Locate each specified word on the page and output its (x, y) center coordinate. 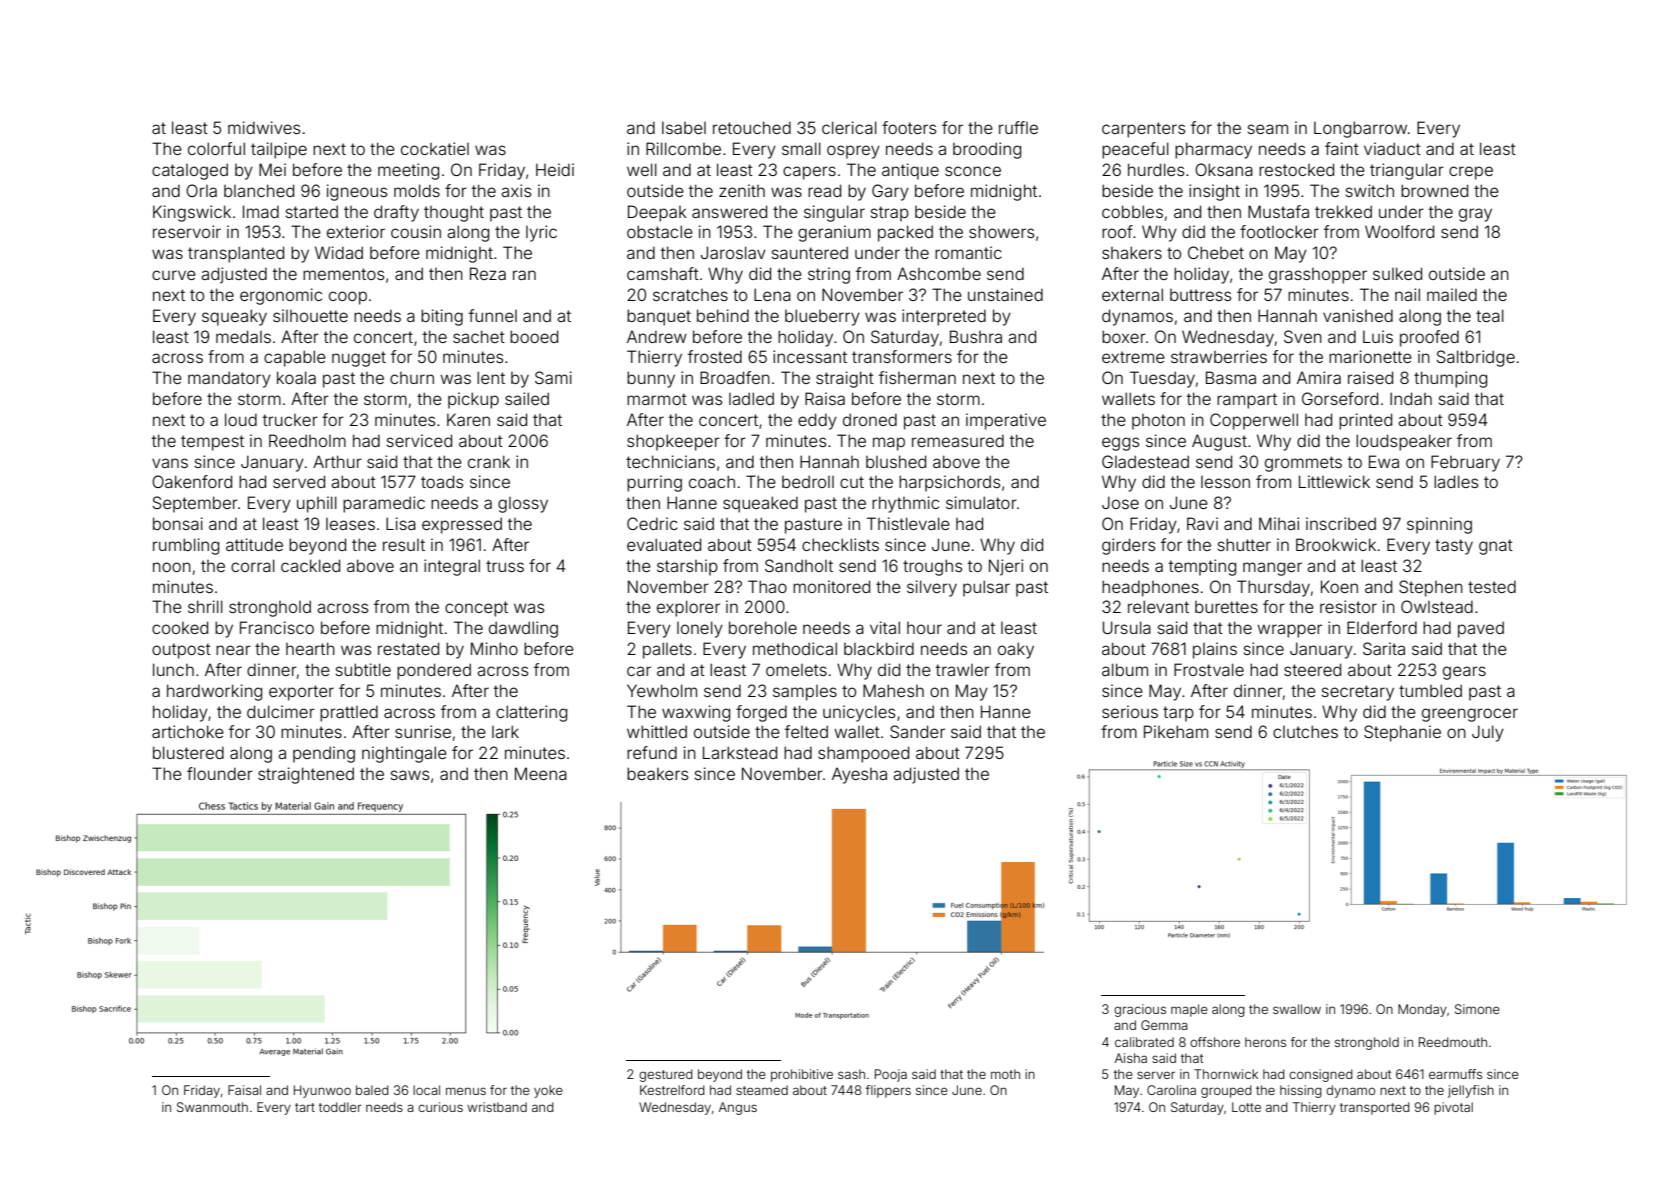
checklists (840, 544)
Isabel (684, 127)
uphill (317, 504)
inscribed (1341, 523)
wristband (497, 1107)
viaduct (1392, 148)
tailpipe (279, 150)
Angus (738, 1108)
